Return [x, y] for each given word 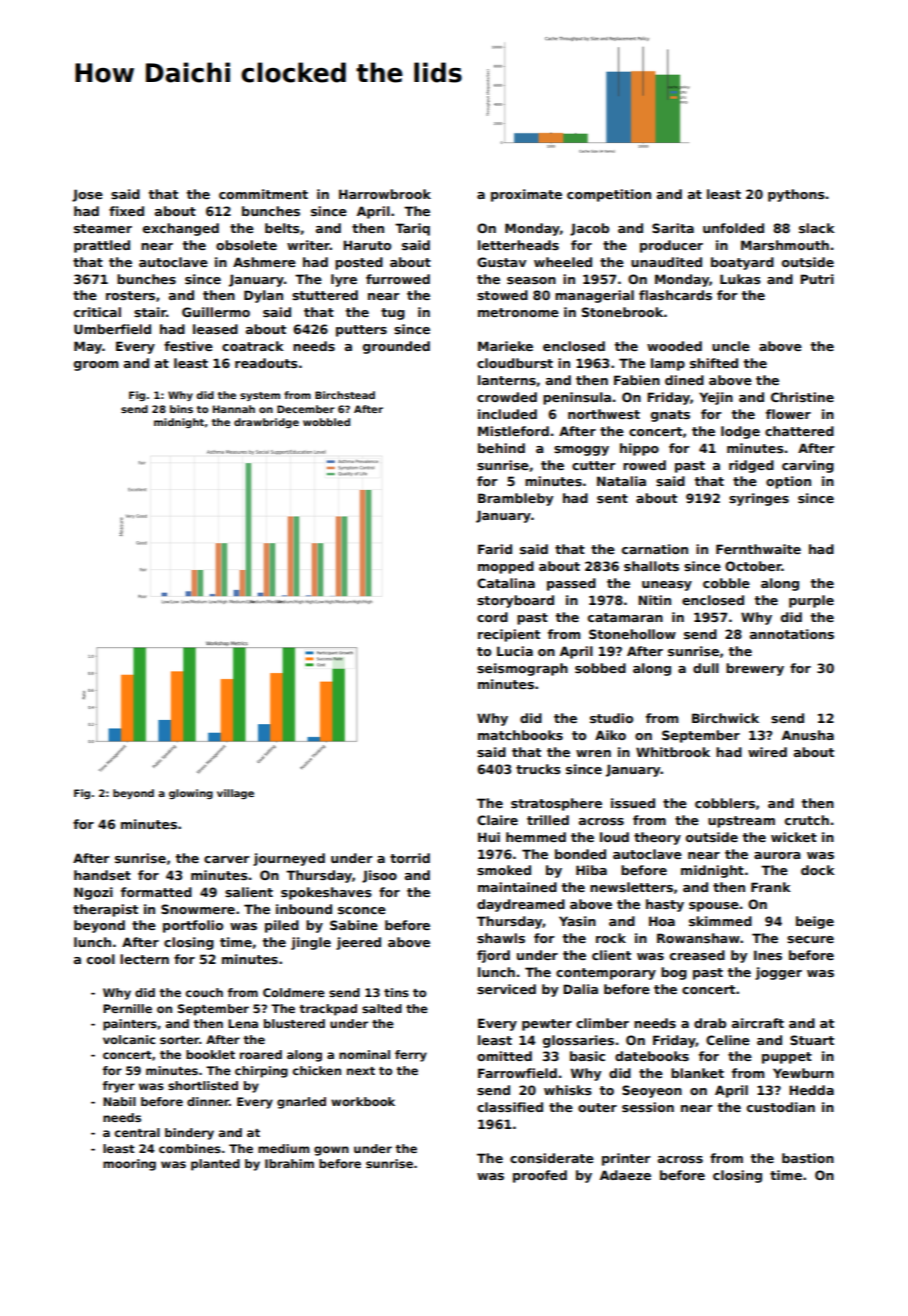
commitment [263, 194]
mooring [129, 1165]
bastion [808, 1158]
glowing [191, 794]
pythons [796, 195]
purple [811, 601]
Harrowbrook [385, 194]
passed [571, 584]
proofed [540, 1176]
